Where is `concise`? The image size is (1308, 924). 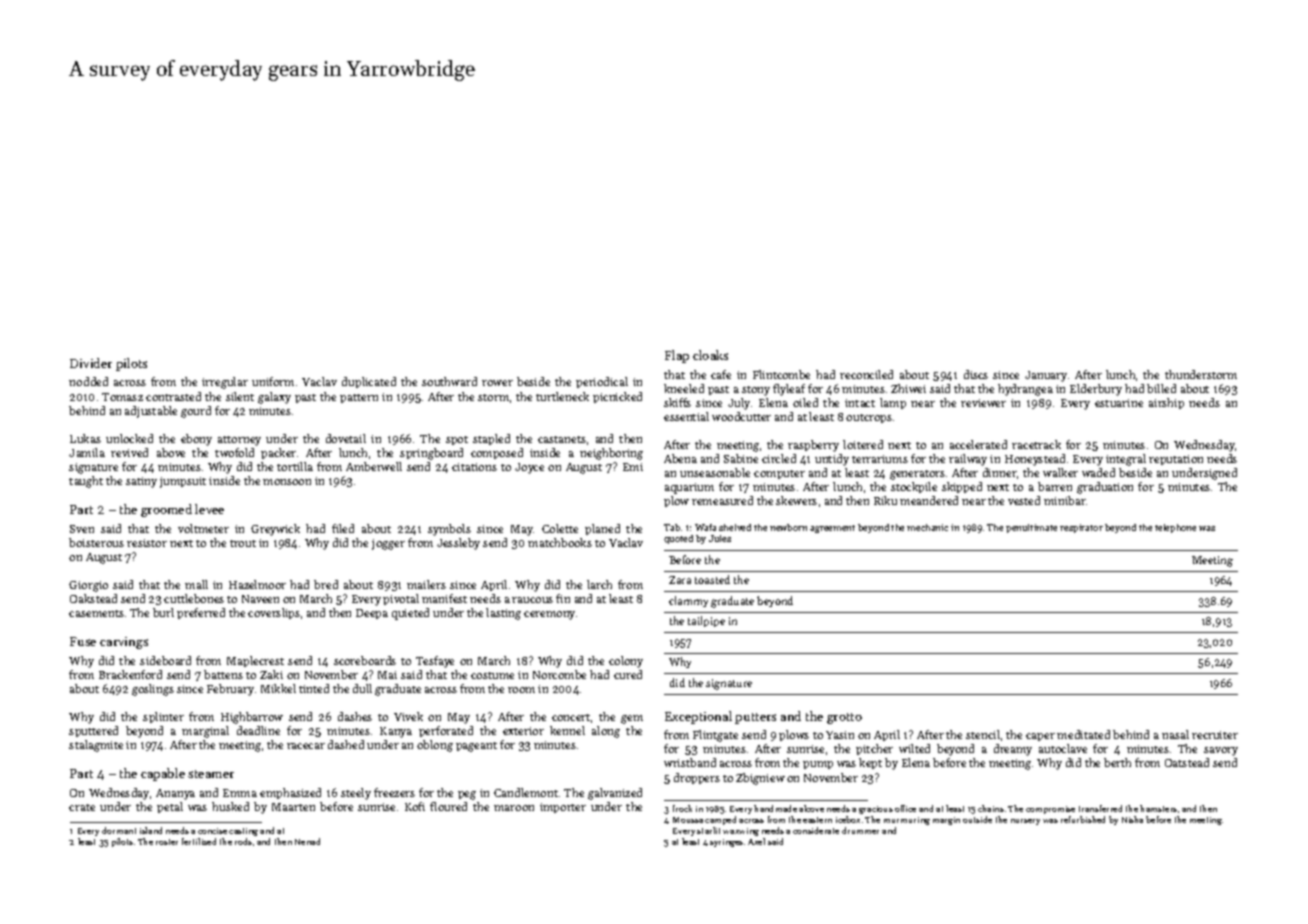
concise is located at coordinates (212, 831).
